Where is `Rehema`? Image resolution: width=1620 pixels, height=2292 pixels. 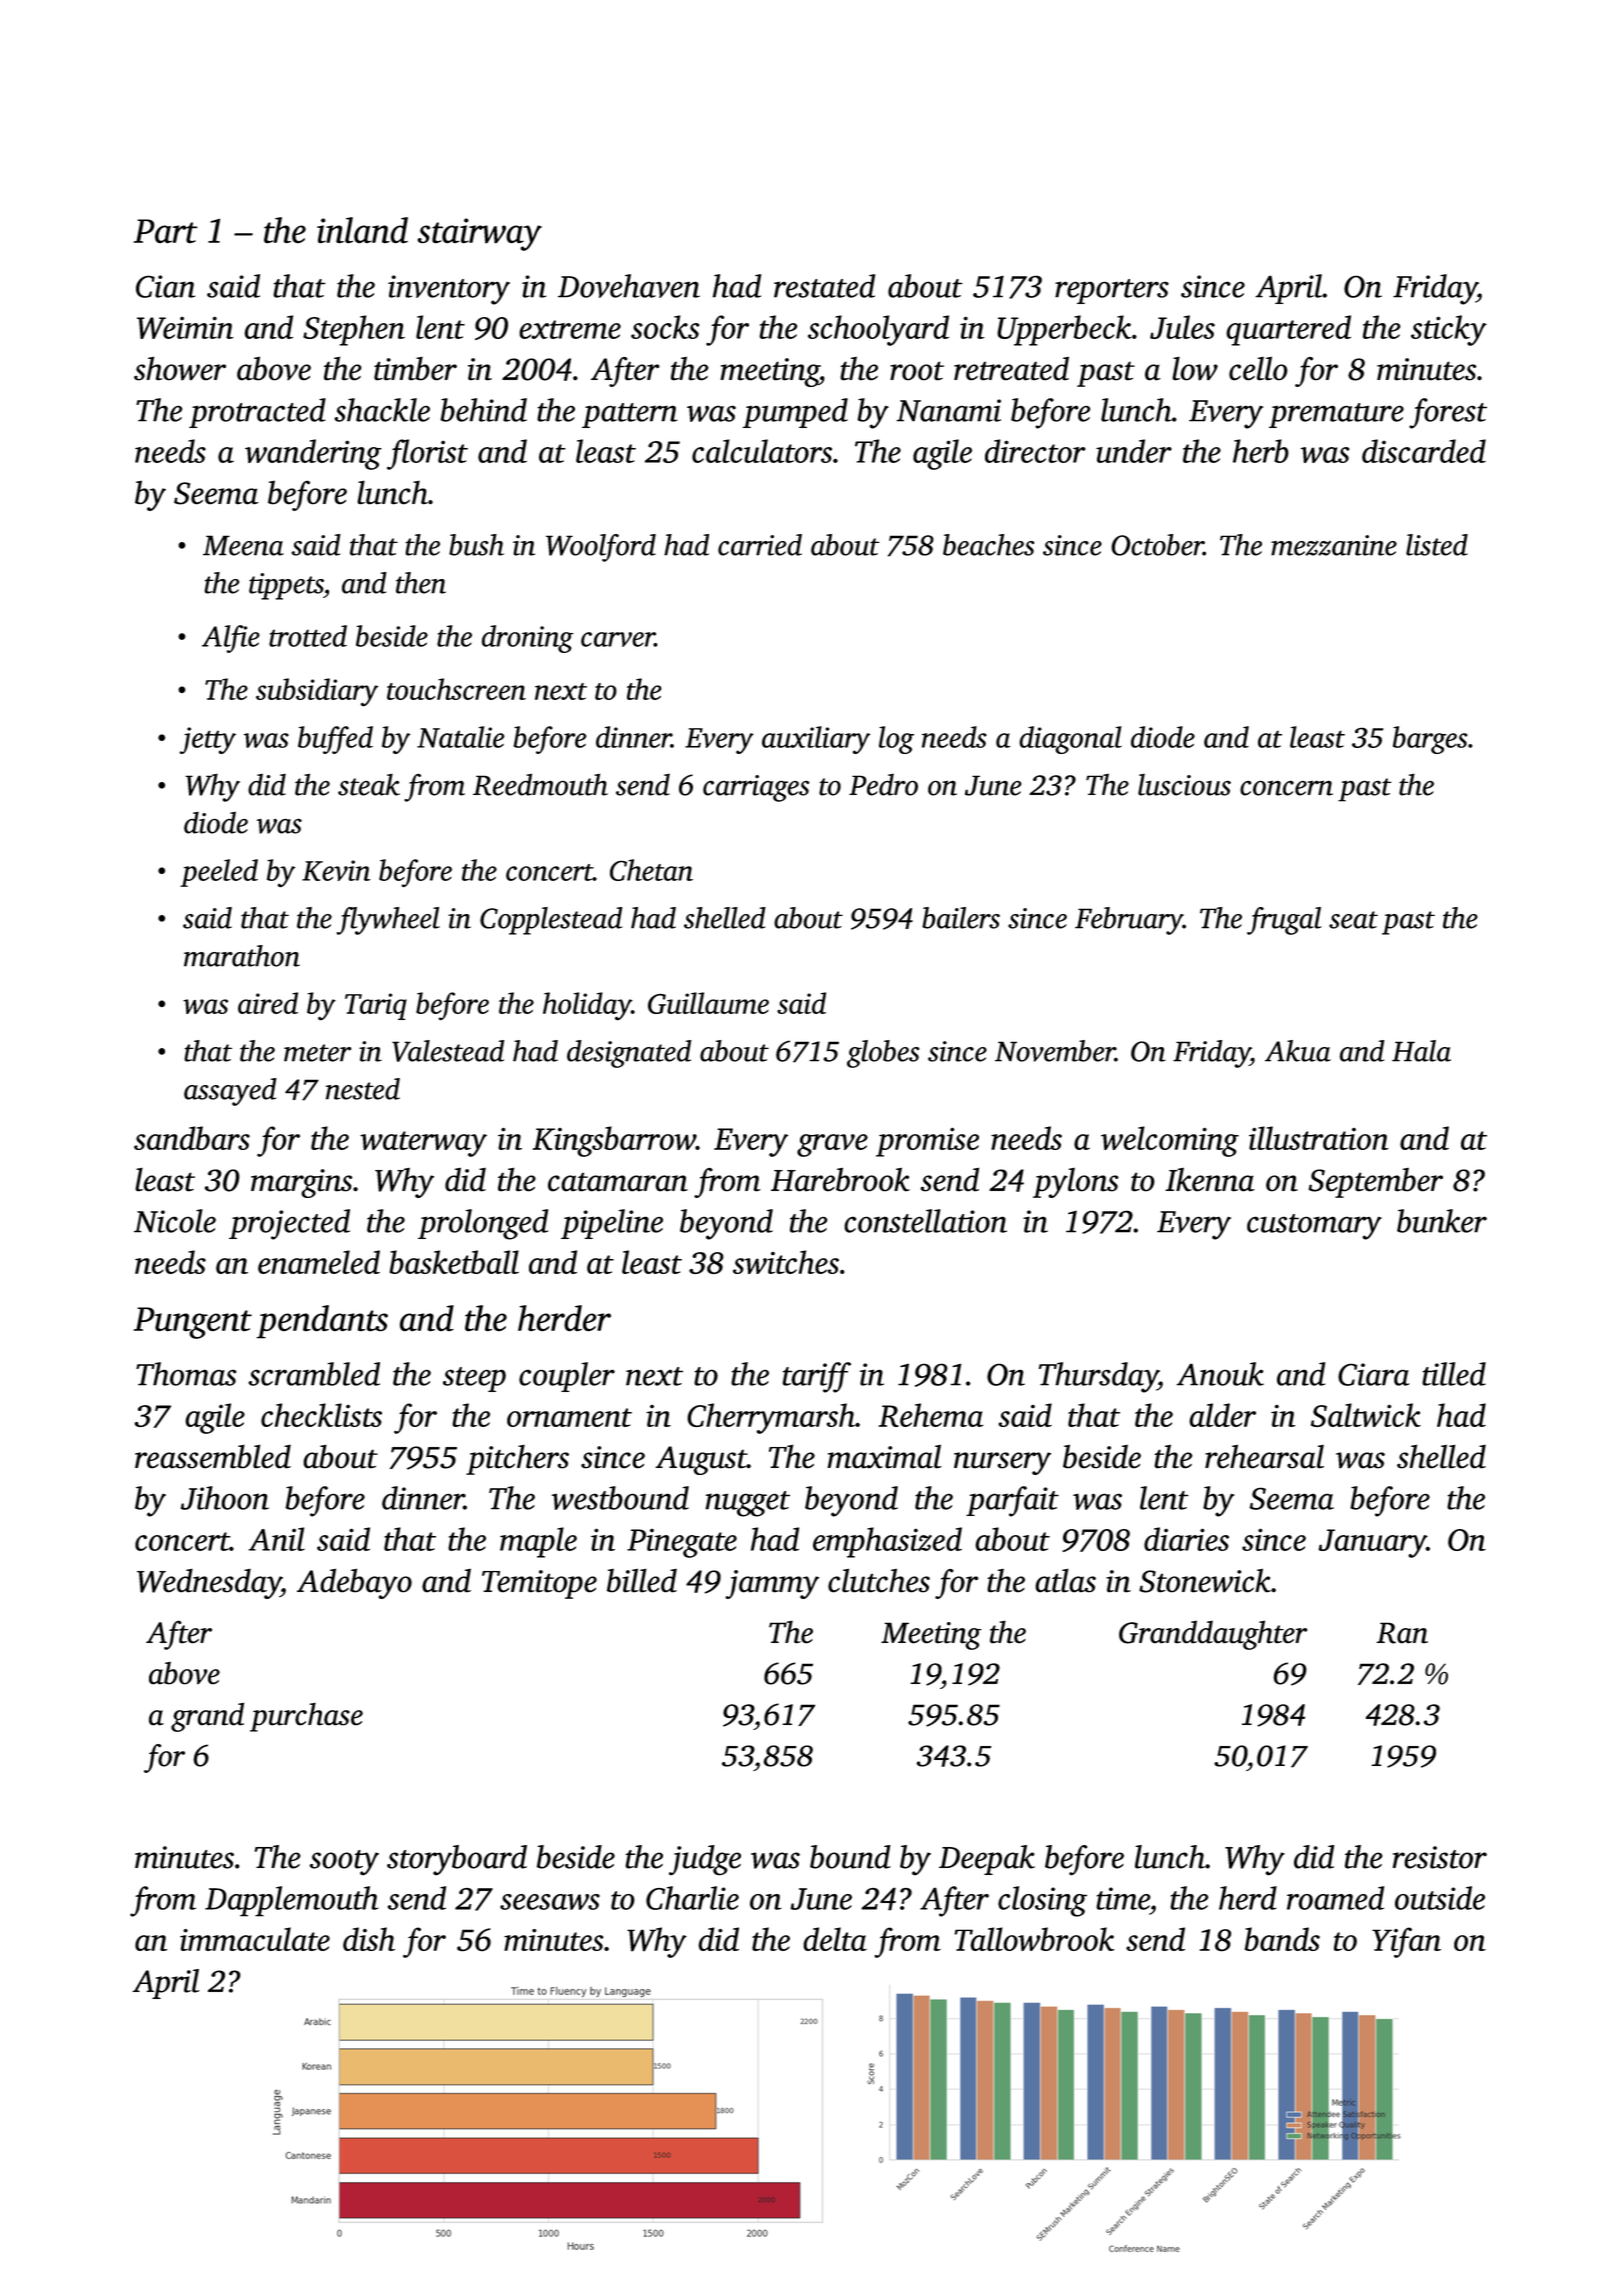 Rehema is located at coordinates (931, 1415).
